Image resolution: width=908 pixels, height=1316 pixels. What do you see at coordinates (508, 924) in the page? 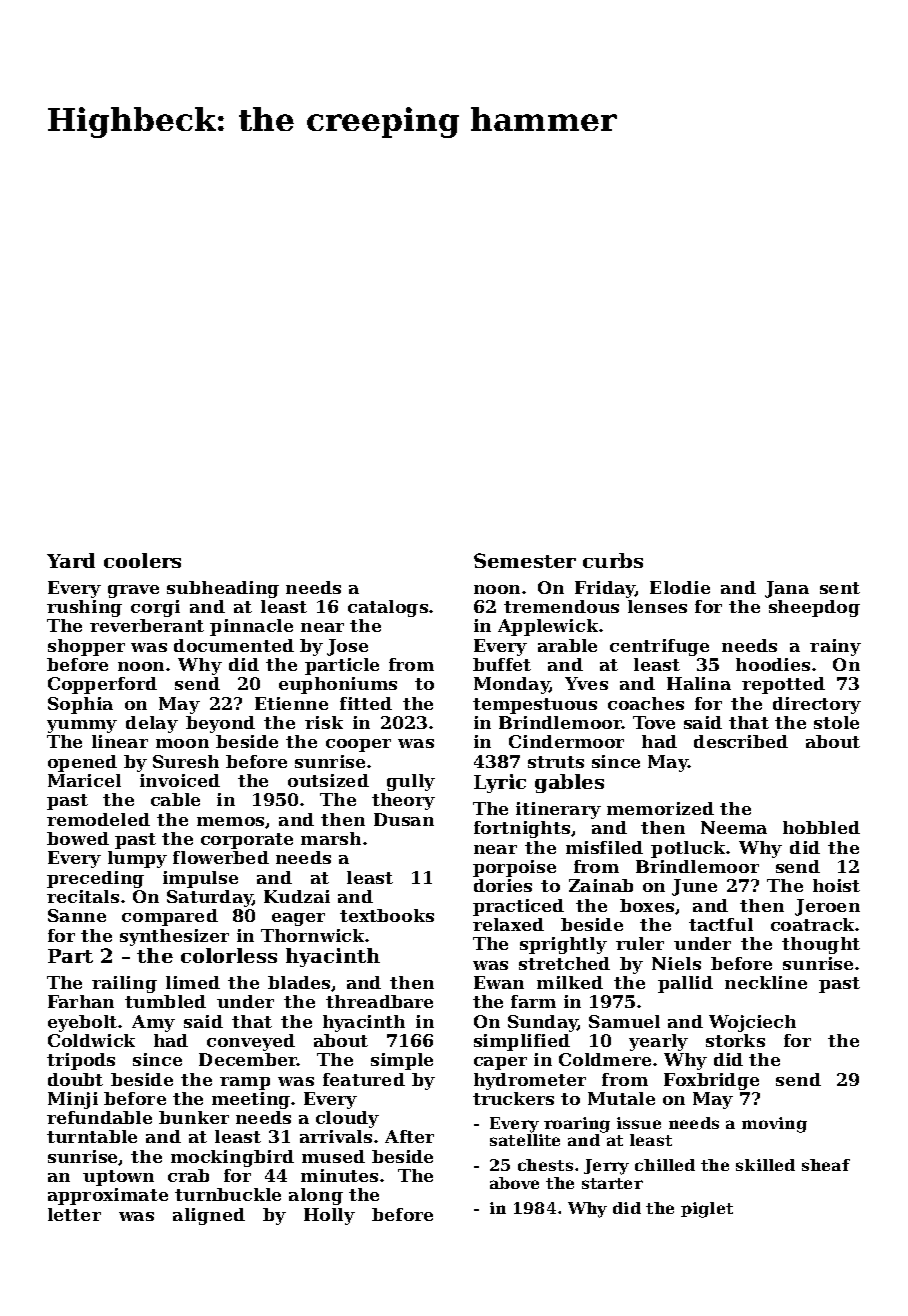
I see `relaxed` at bounding box center [508, 924].
